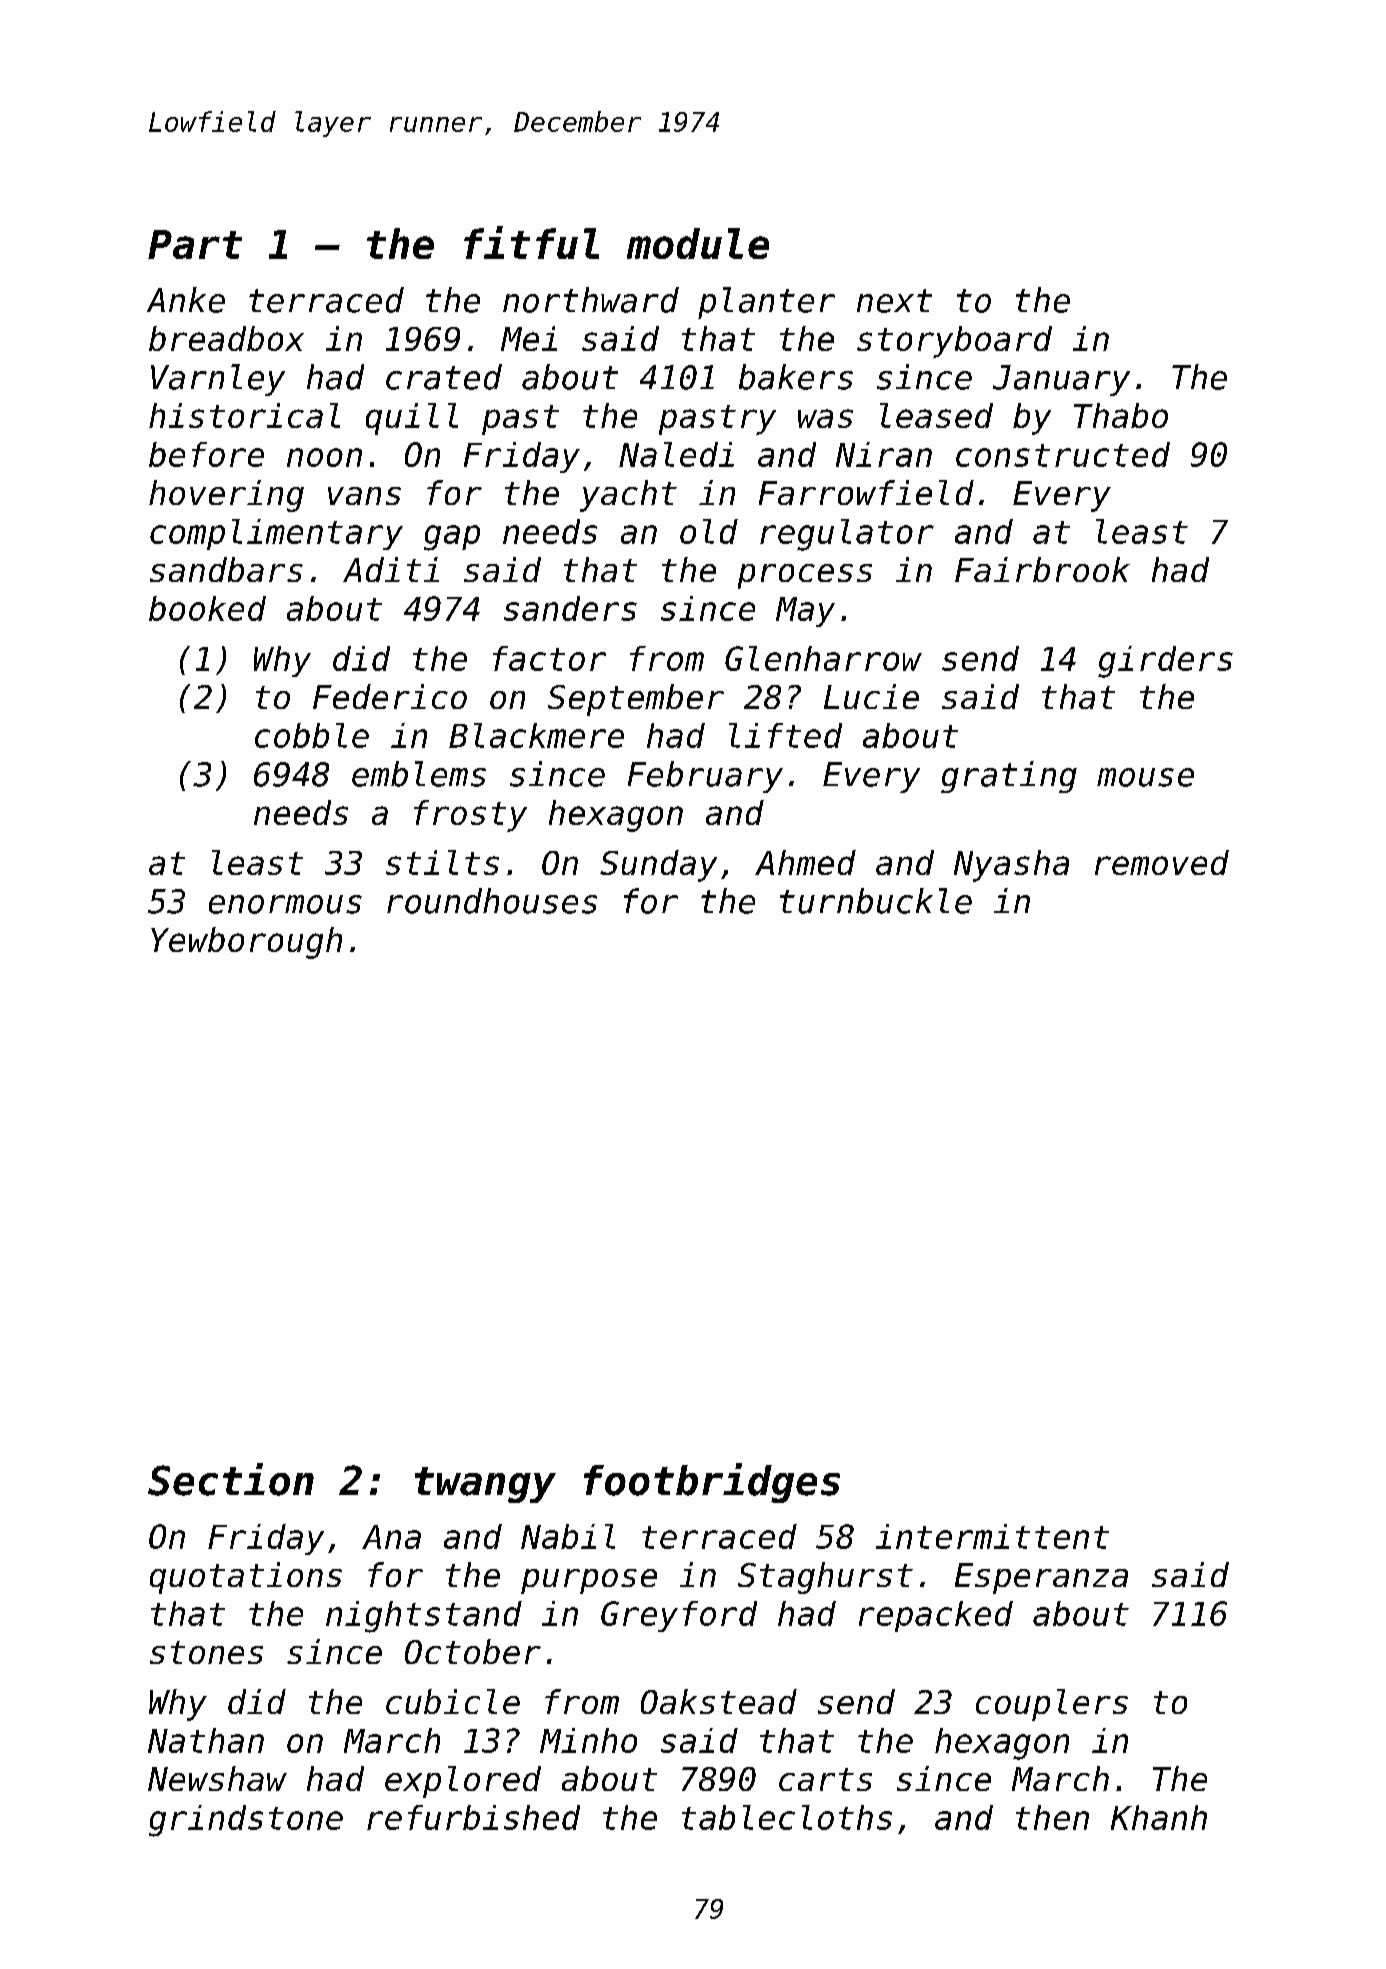 The image size is (1386, 1969). I want to click on regulator, so click(847, 535).
